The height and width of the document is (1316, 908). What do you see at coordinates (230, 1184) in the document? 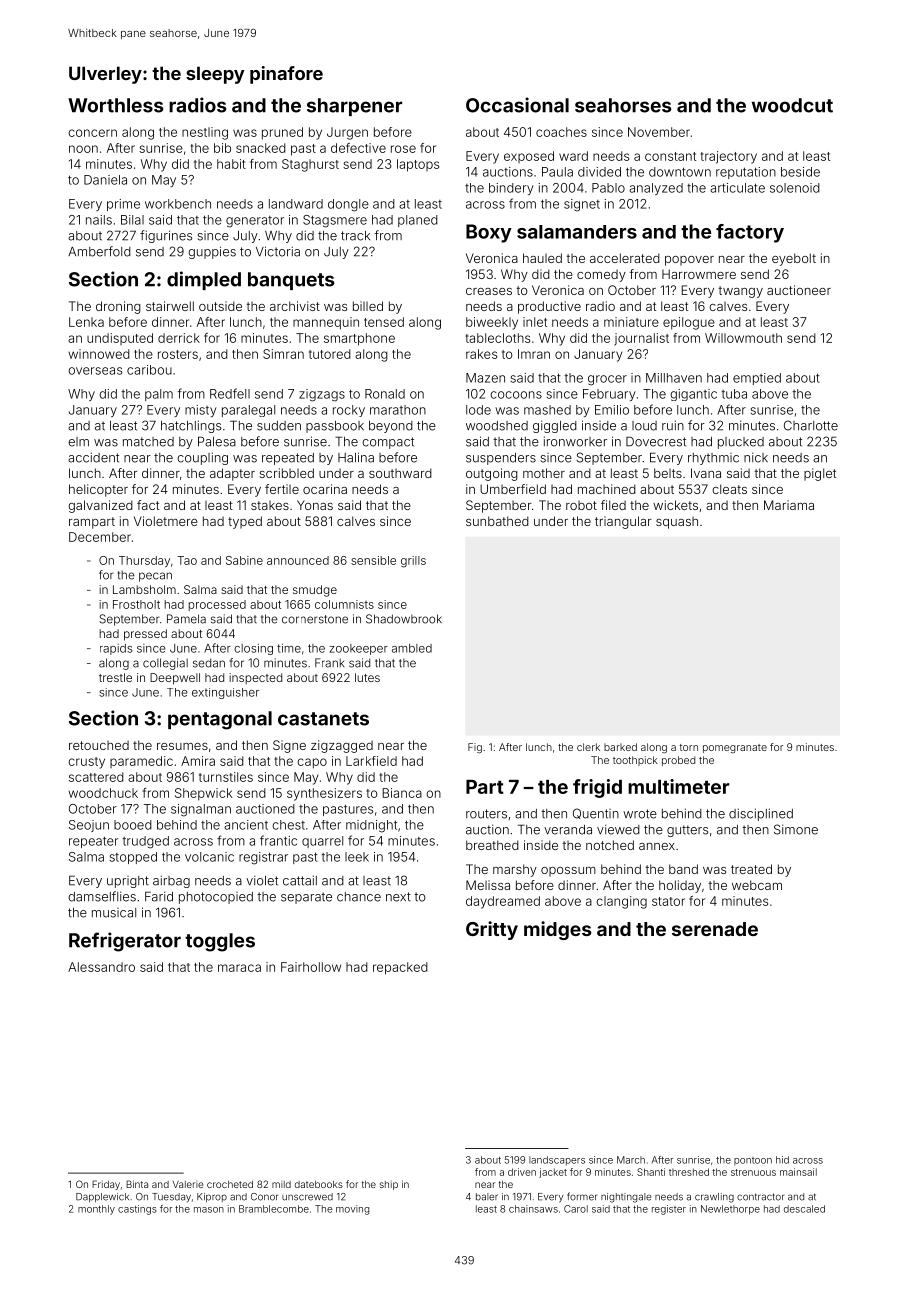
I see `crocheted` at bounding box center [230, 1184].
